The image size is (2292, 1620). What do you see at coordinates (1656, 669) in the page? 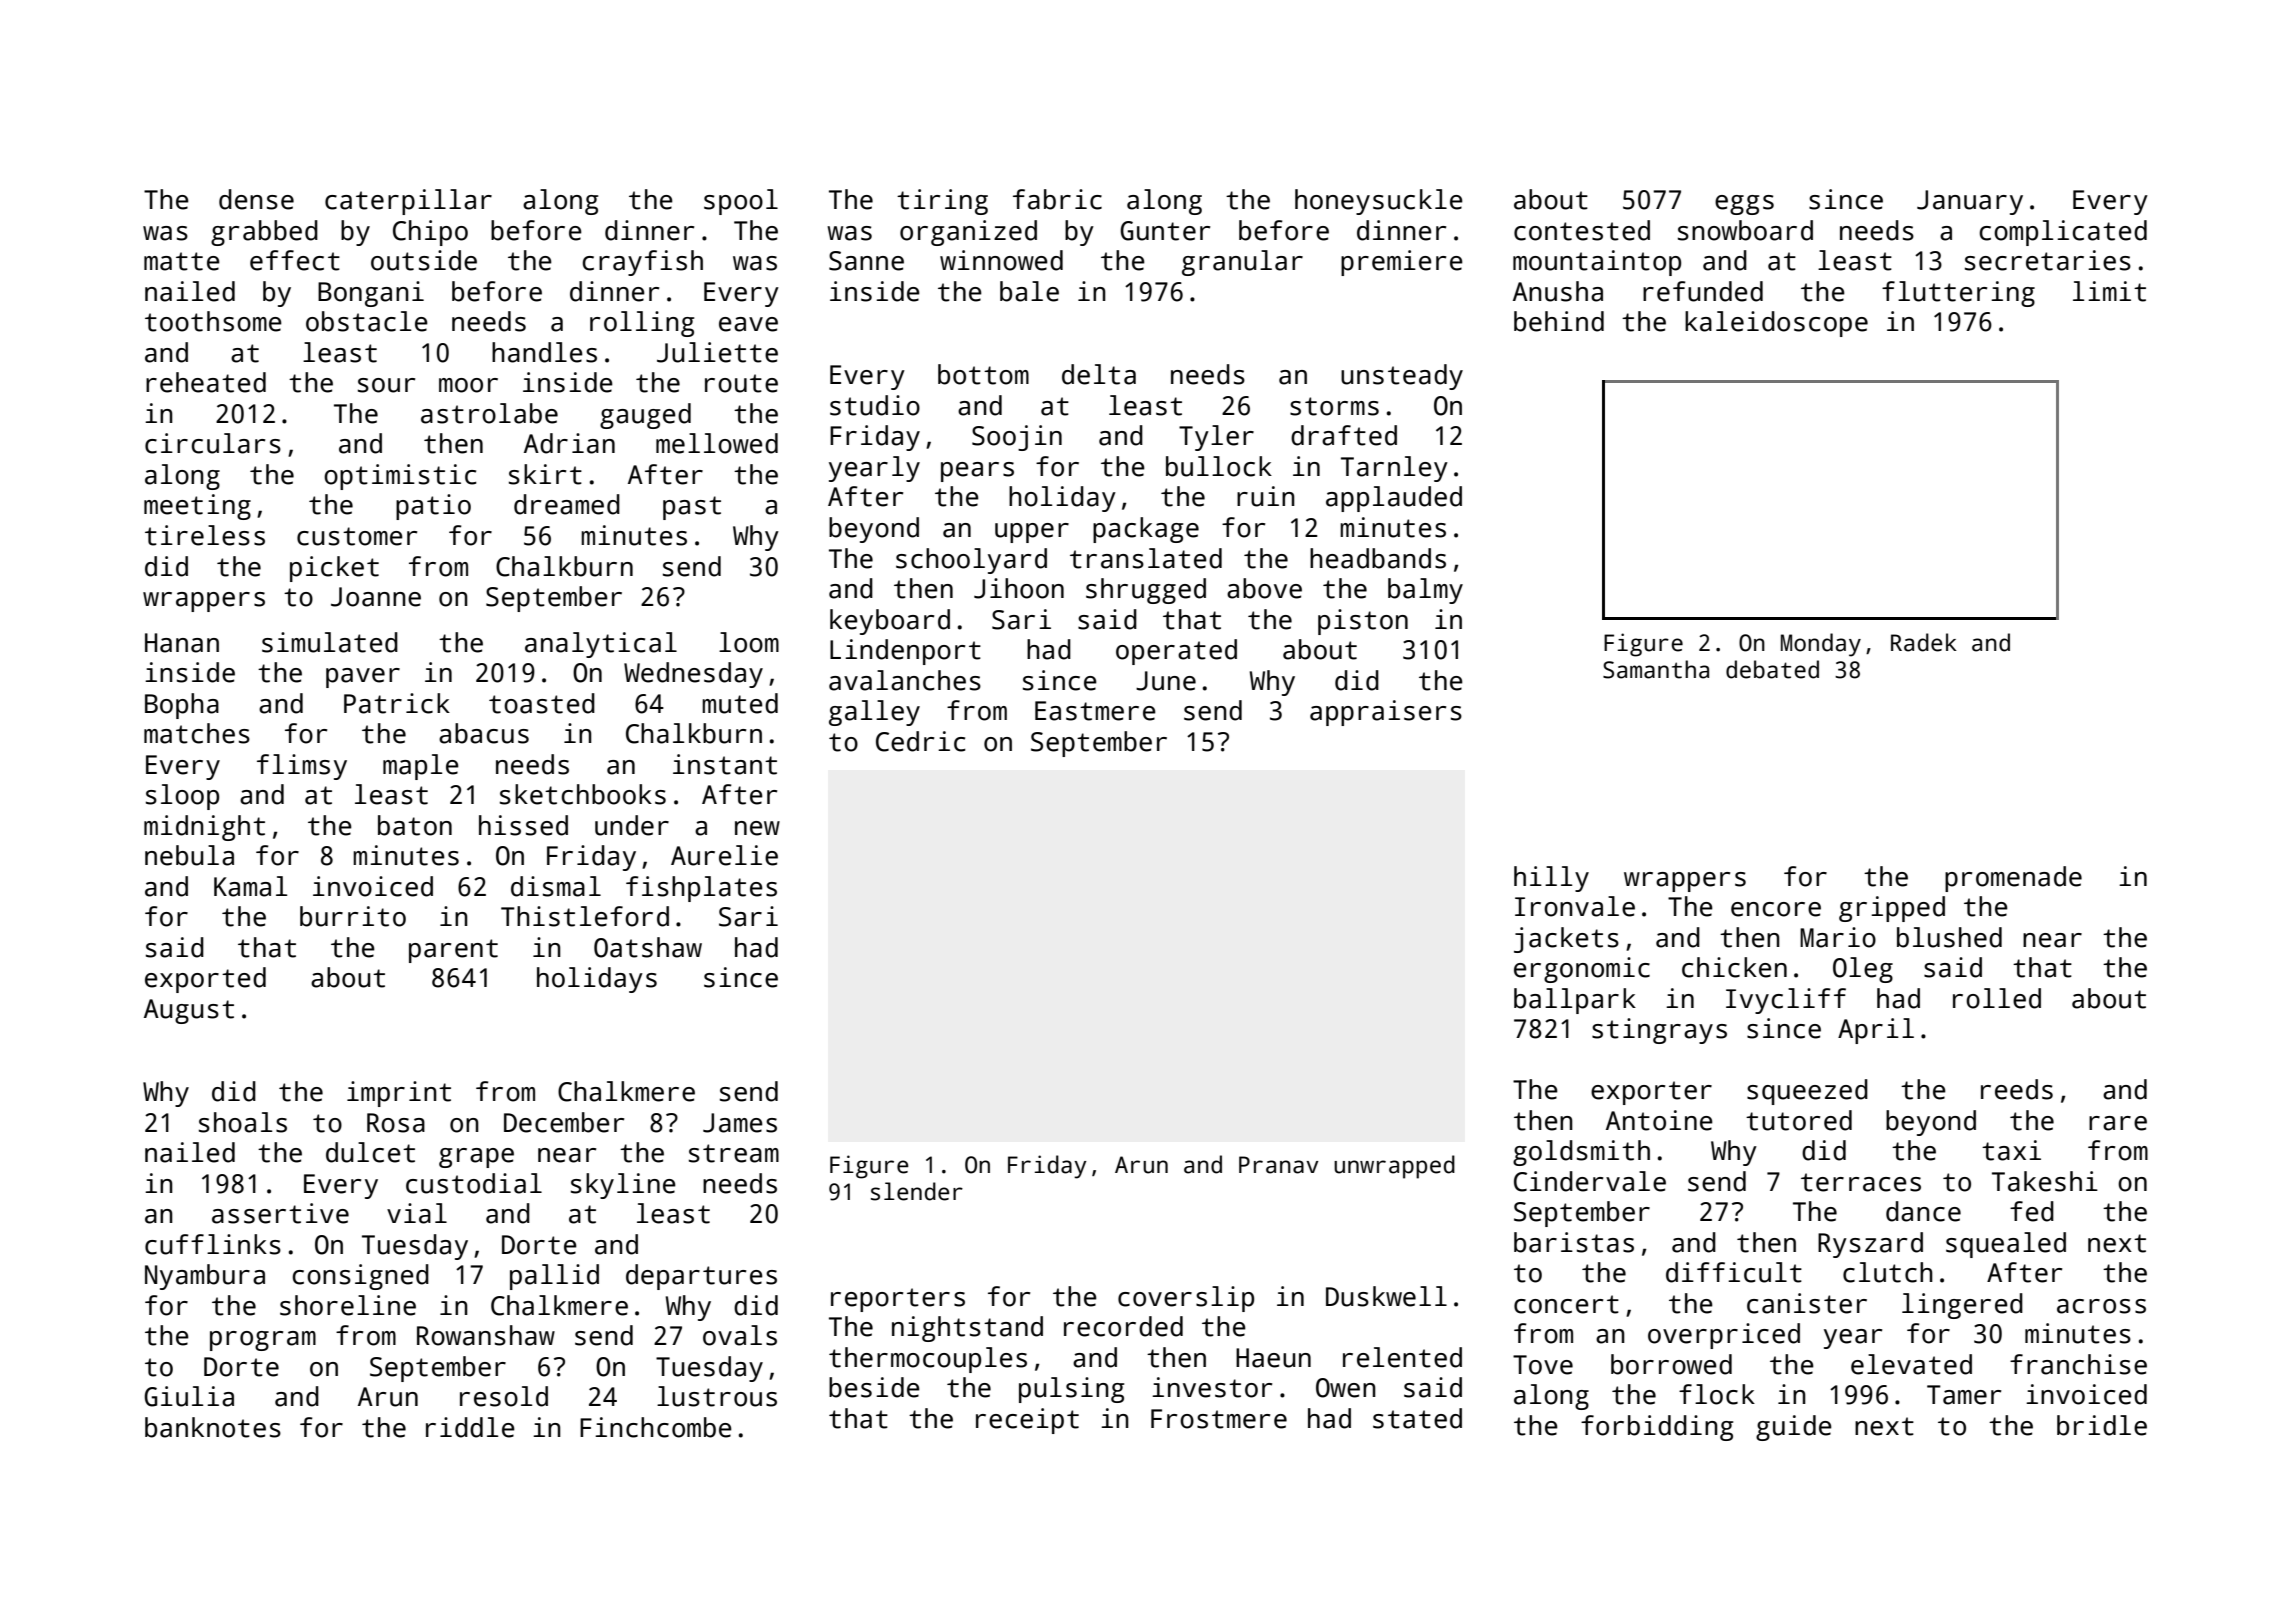
I see `Samantha` at bounding box center [1656, 669].
